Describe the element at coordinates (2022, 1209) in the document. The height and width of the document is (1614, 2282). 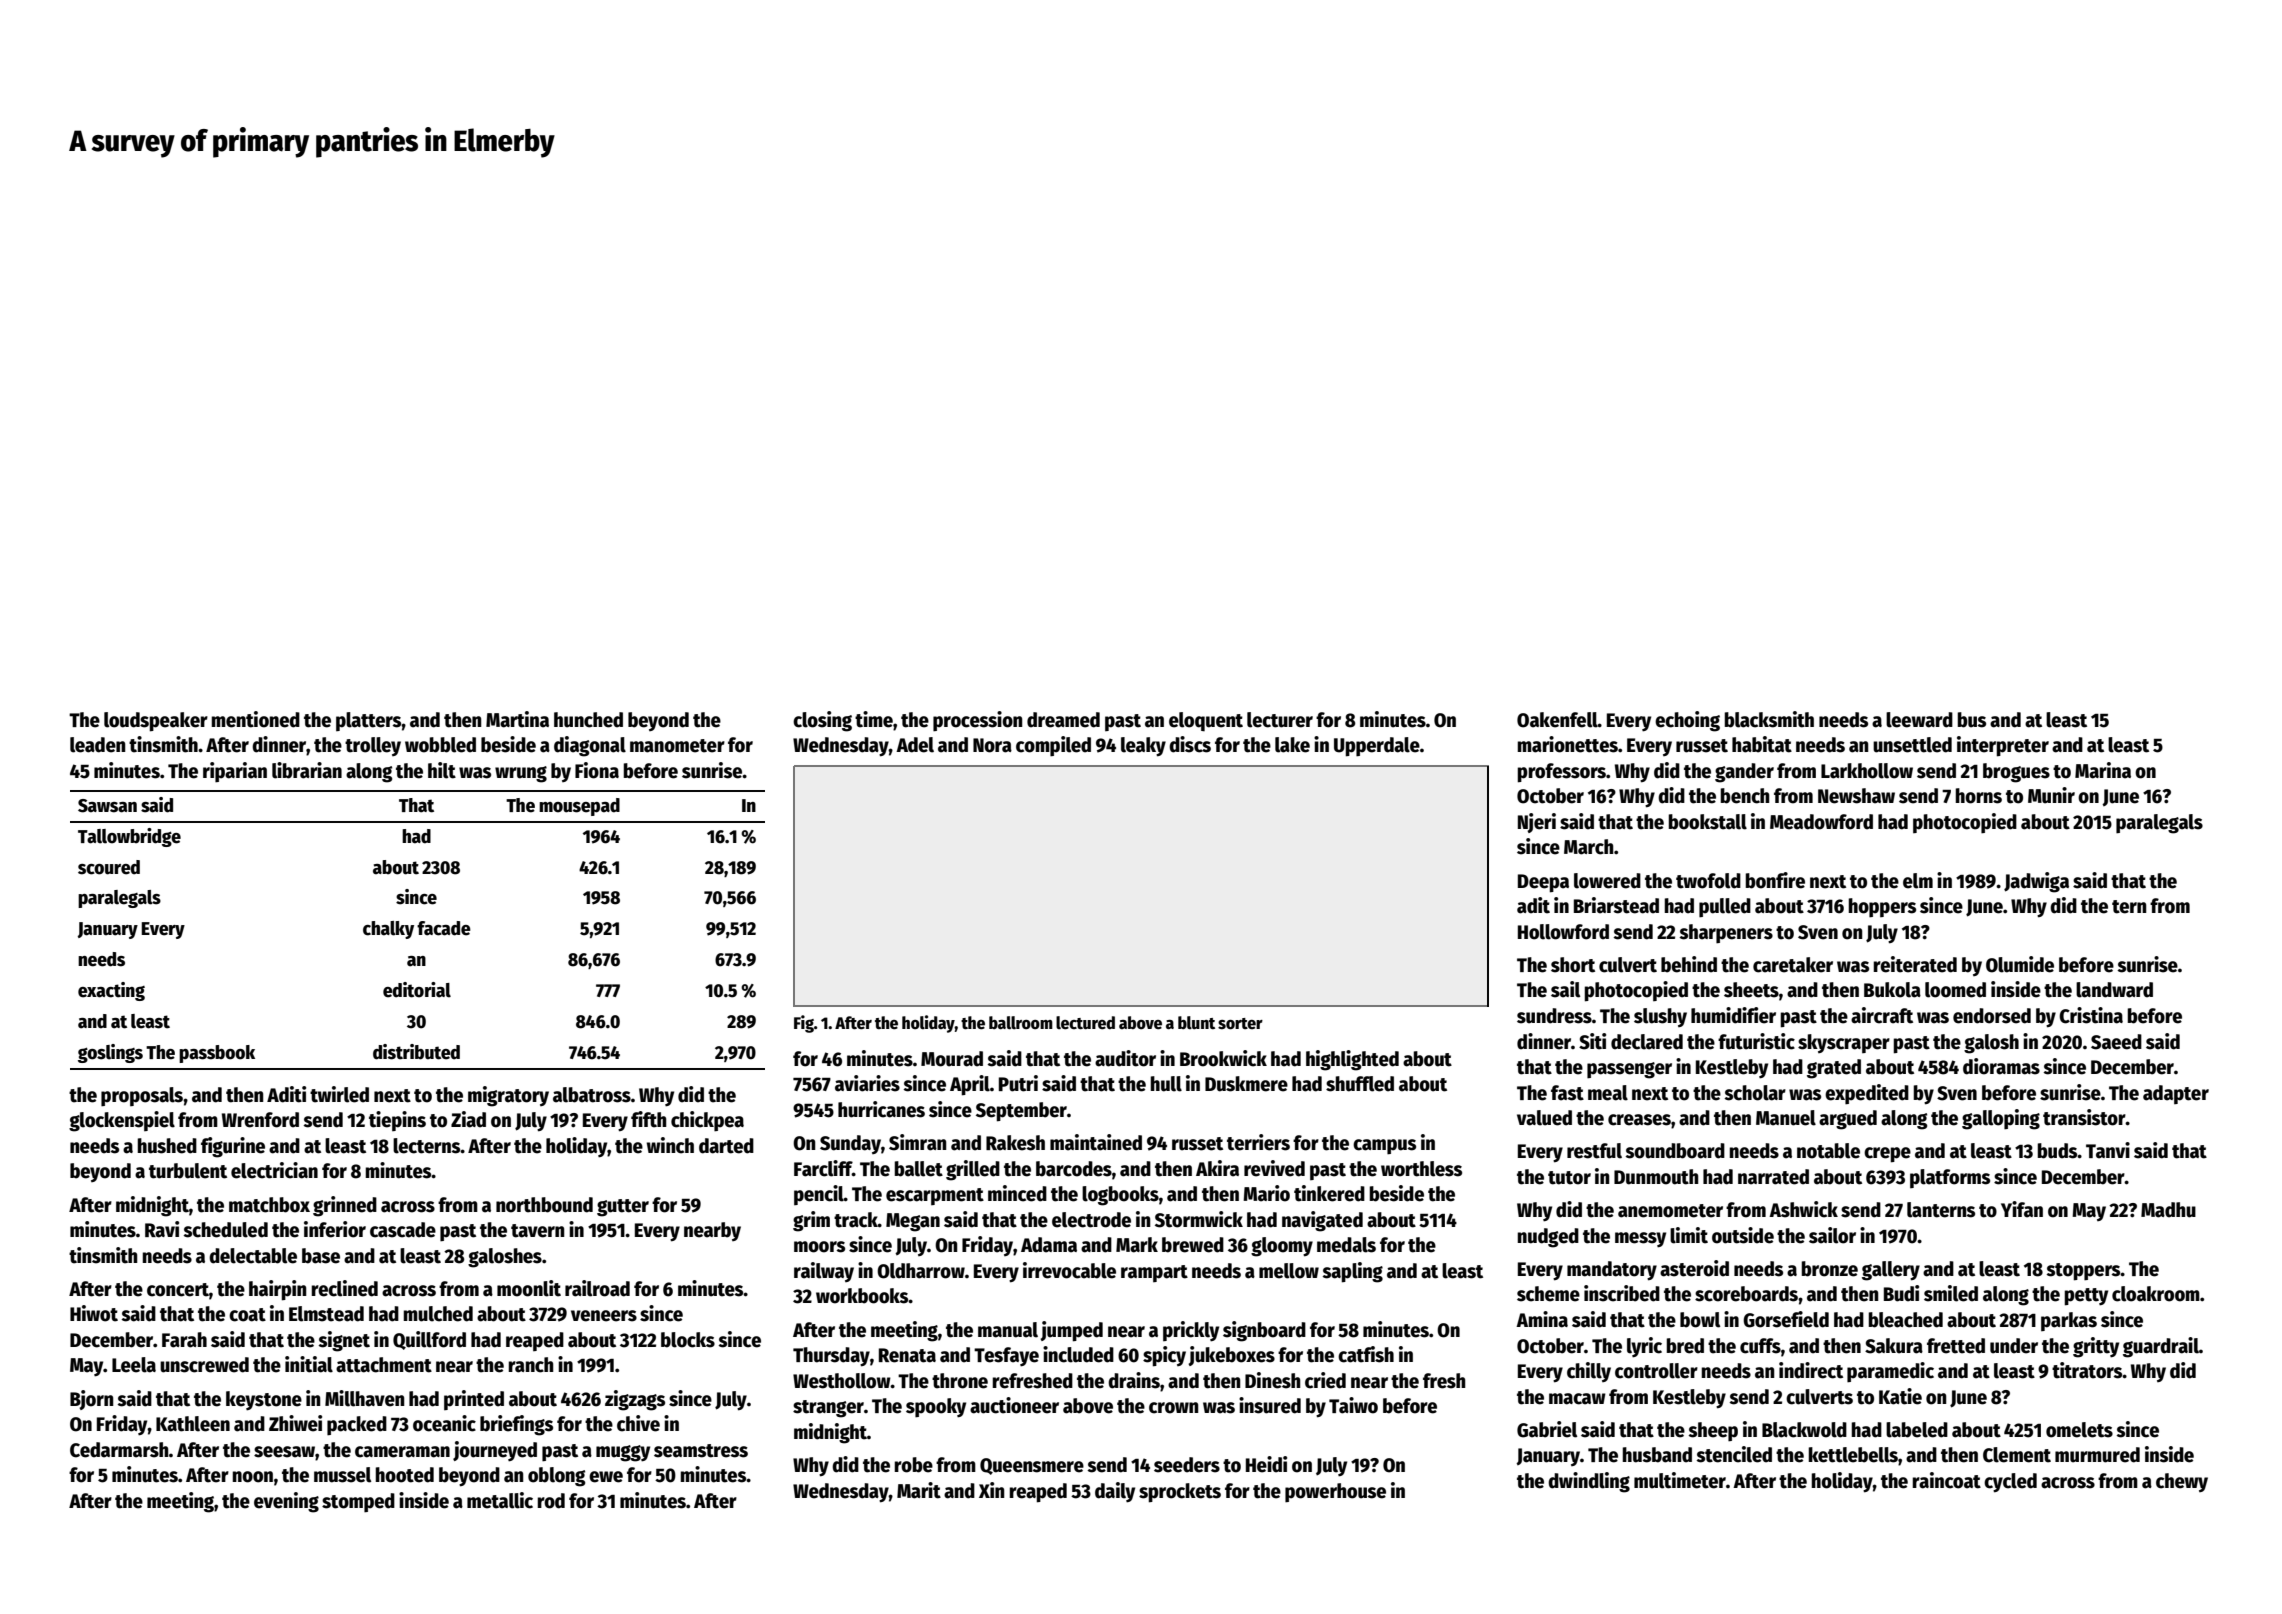
I see `Yifan` at that location.
